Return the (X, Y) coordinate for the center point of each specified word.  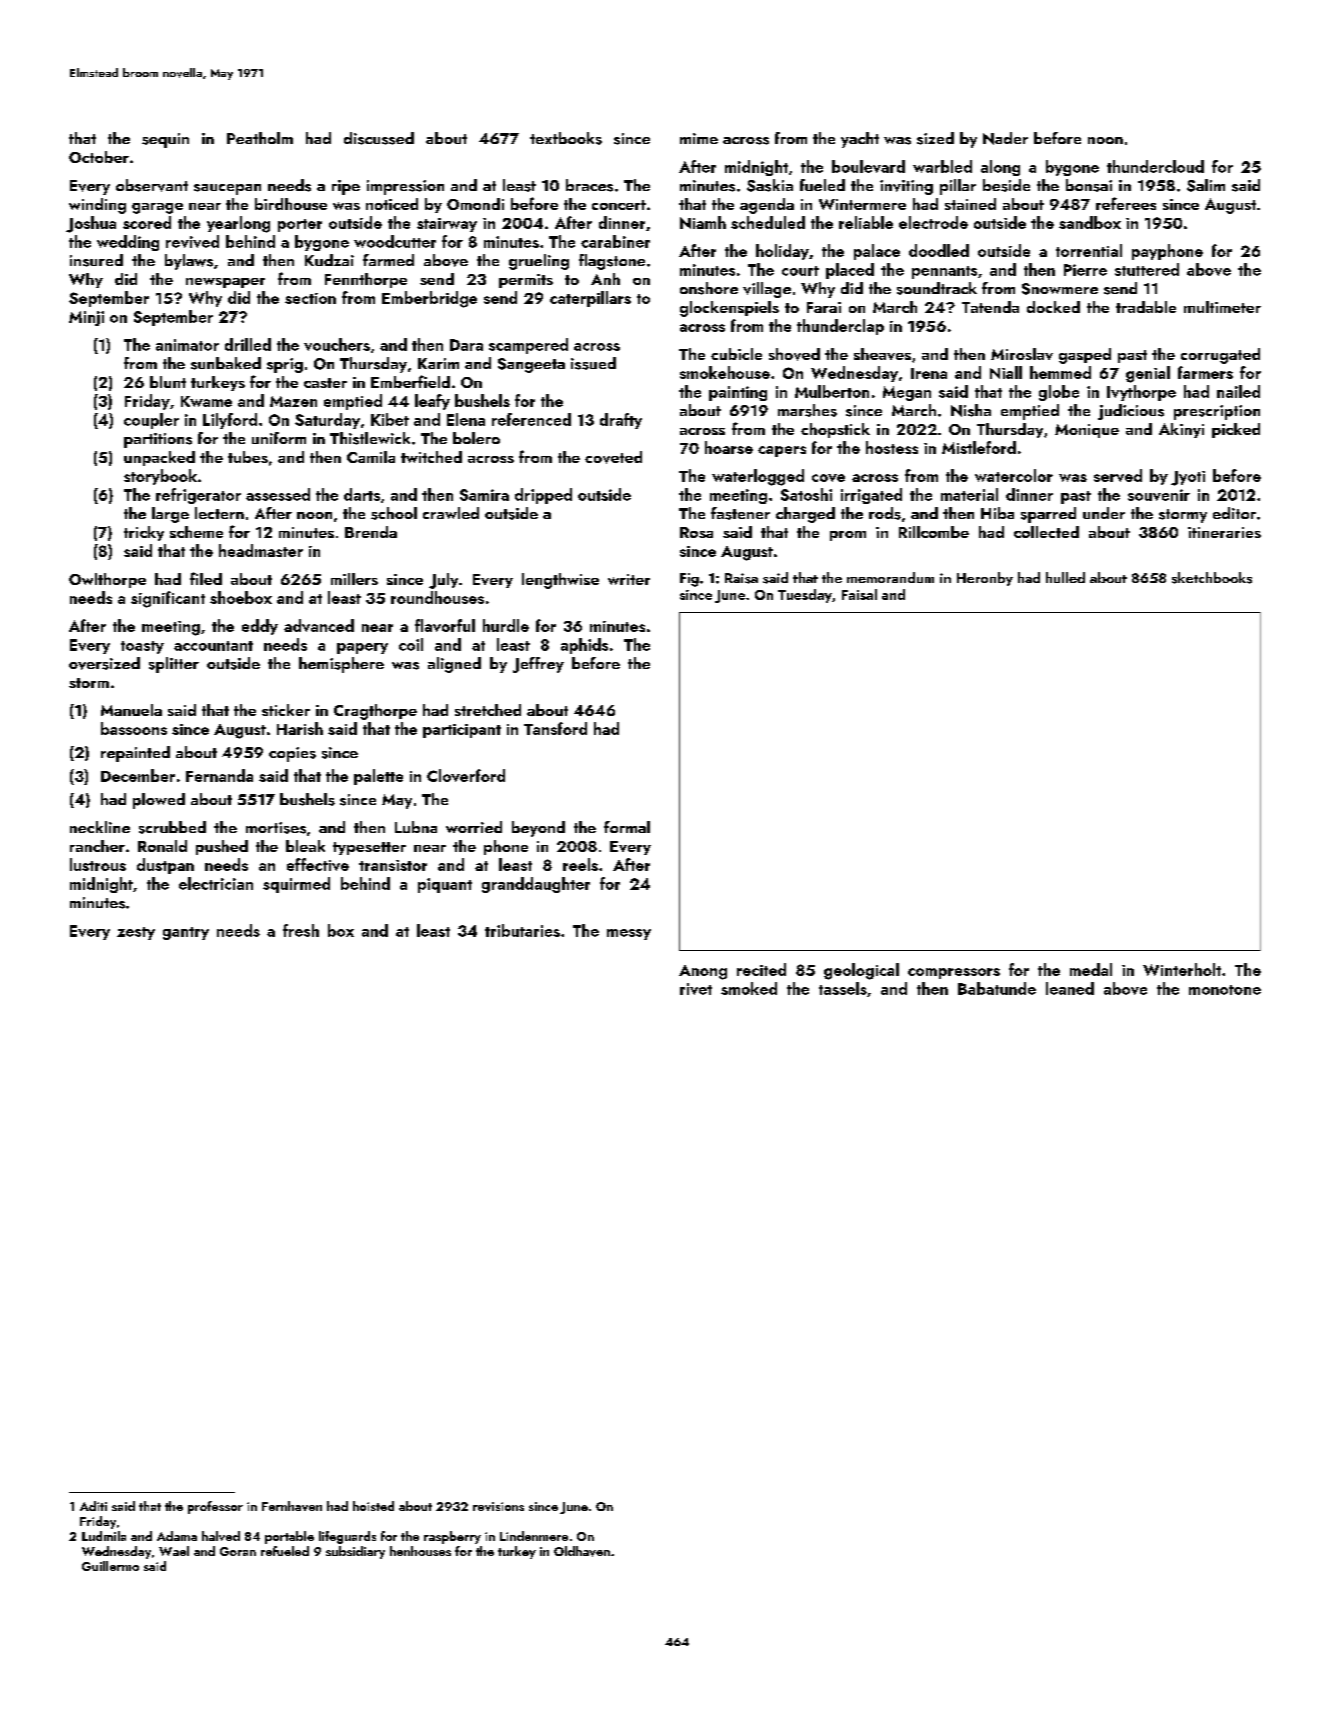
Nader (1005, 138)
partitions (158, 440)
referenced (531, 419)
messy (629, 934)
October (99, 157)
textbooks (566, 138)
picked (1236, 430)
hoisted (373, 1506)
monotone (1225, 990)
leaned (1070, 988)
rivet (696, 989)
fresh (301, 930)
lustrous (98, 864)
